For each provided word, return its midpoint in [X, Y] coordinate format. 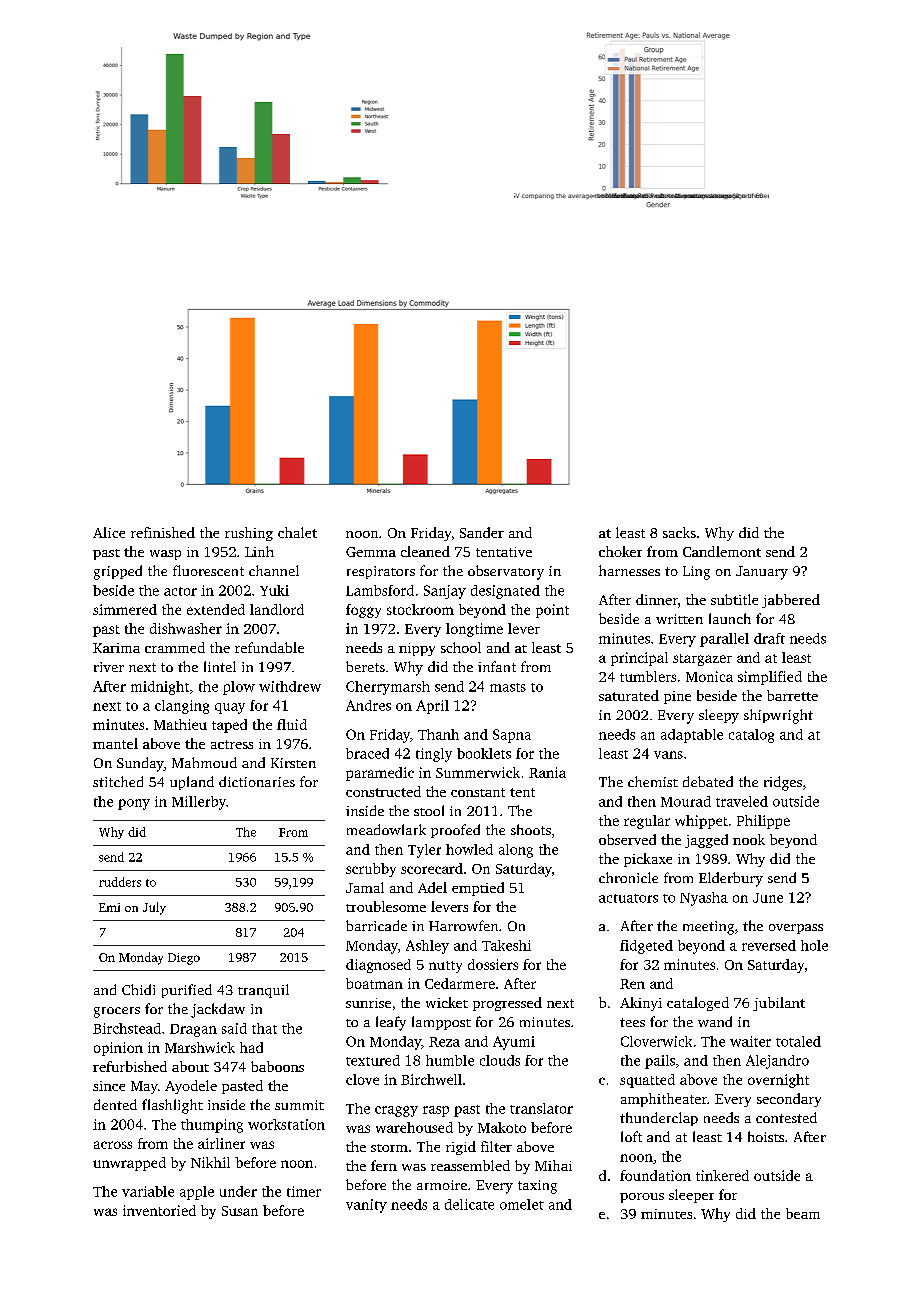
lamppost [441, 1023]
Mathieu [180, 724]
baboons [277, 1066]
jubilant [779, 1004]
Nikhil [210, 1162]
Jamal [365, 887]
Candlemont [722, 551]
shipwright [778, 716]
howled [469, 849]
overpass [796, 929]
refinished [163, 532]
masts [508, 687]
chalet [297, 532]
